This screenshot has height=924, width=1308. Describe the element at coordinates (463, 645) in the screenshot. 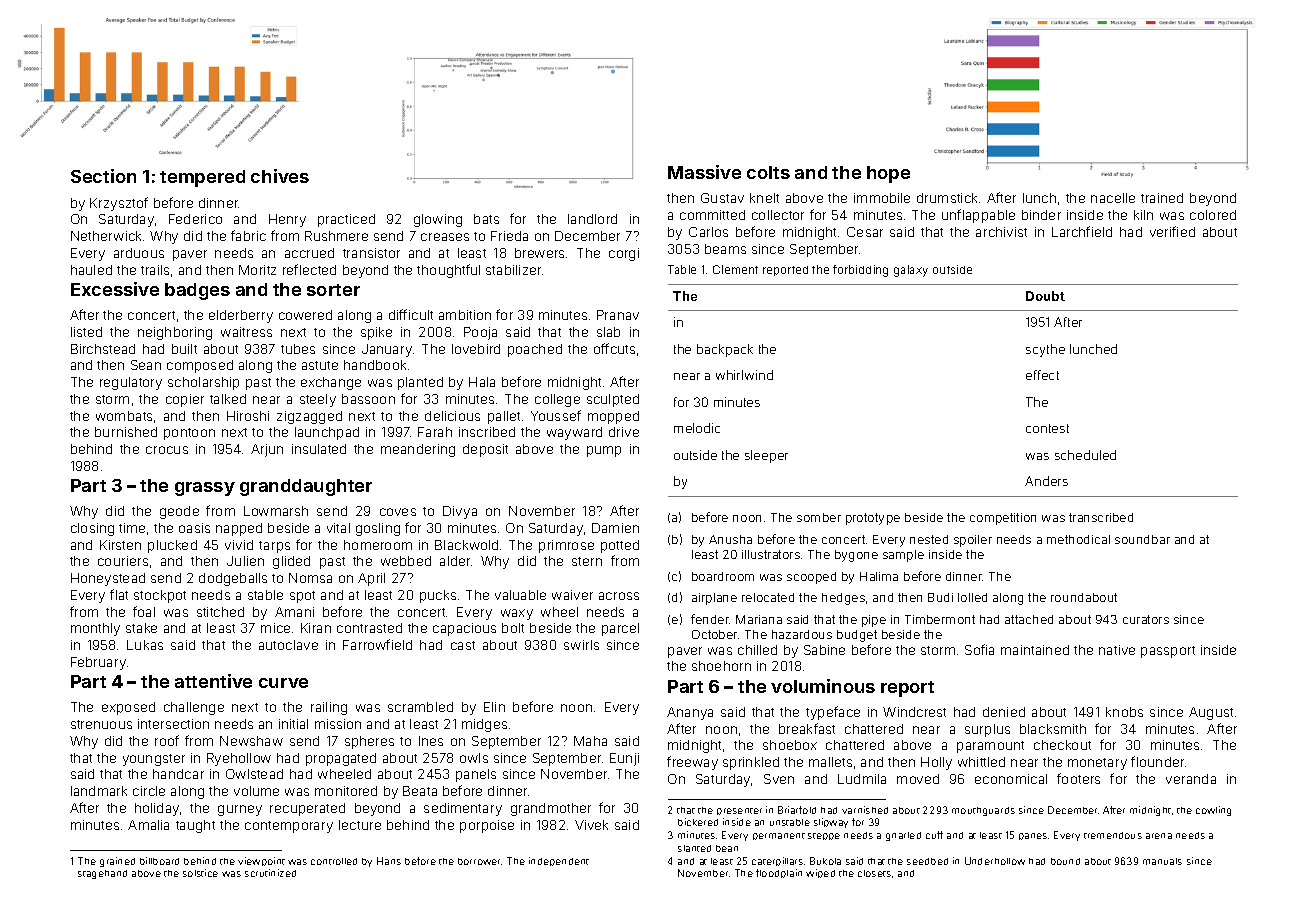

I see `cast` at that location.
